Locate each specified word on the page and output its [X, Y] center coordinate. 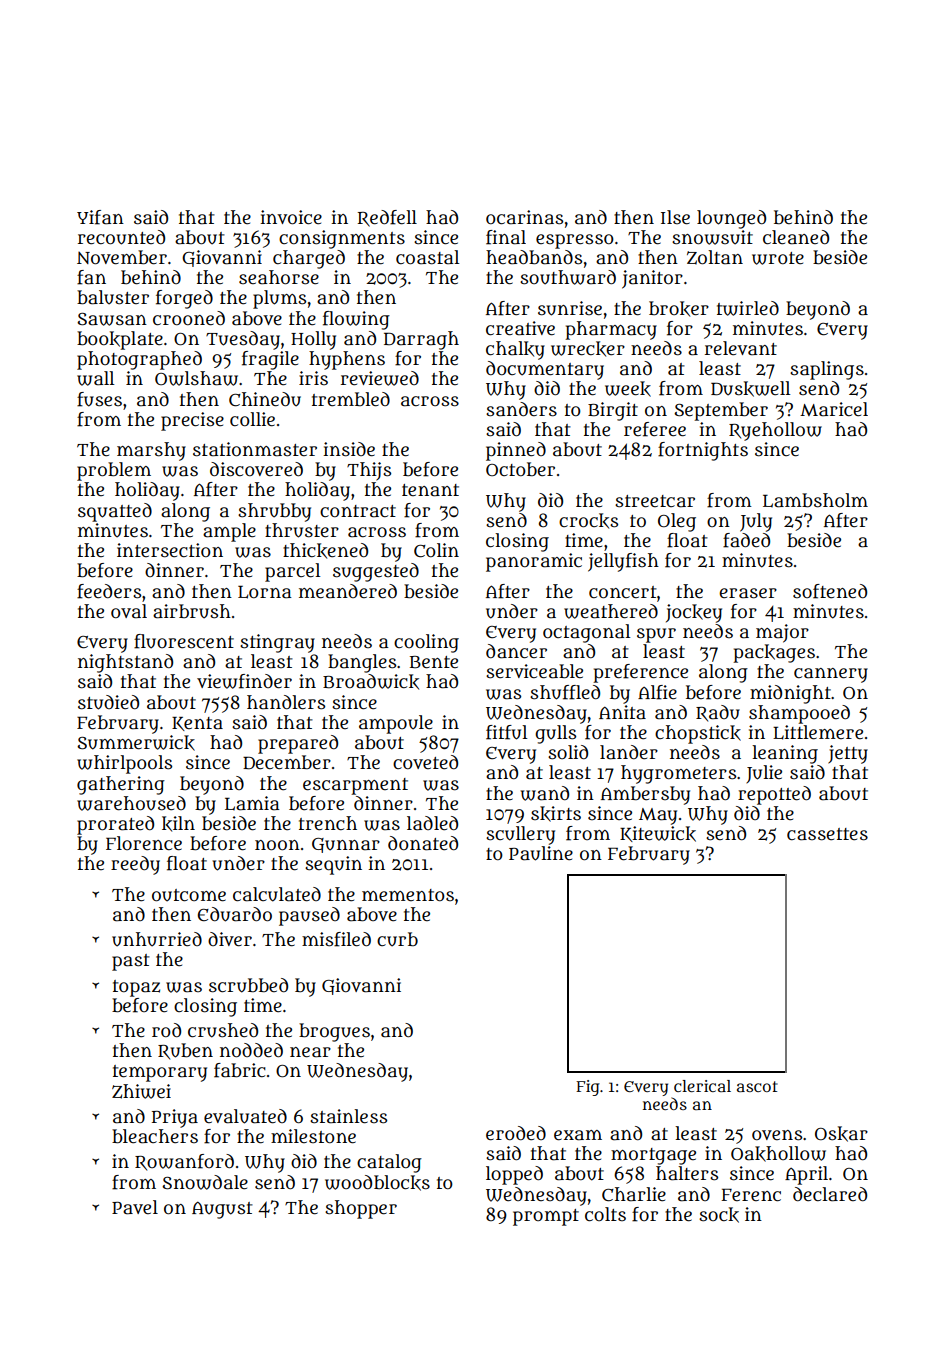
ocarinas [524, 217]
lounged [731, 219]
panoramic [534, 562]
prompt [546, 1217]
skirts [556, 814]
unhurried [157, 939]
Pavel [135, 1207]
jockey [694, 613]
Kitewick [658, 834]
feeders [109, 591]
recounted [121, 237]
